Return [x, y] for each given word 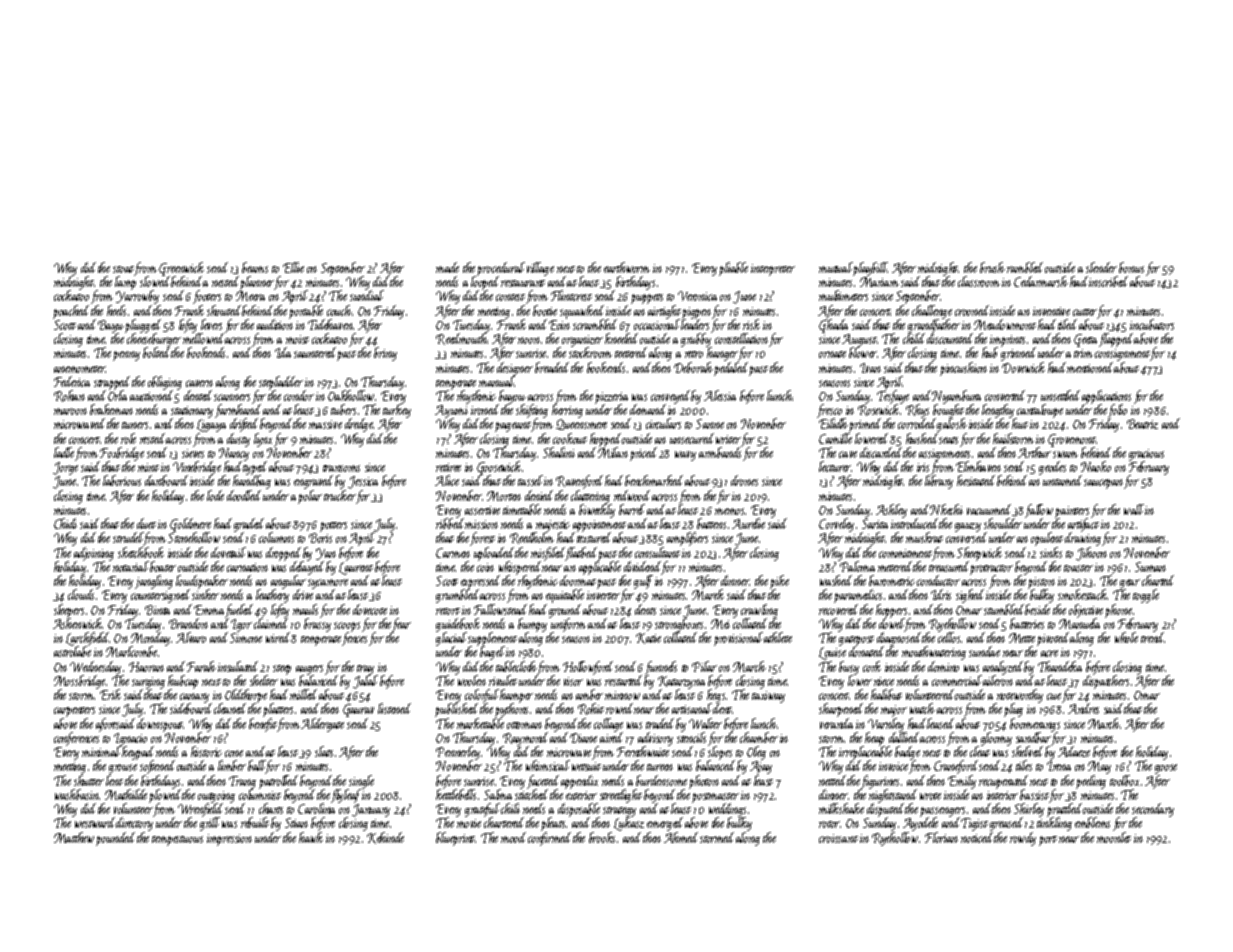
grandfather [934, 326]
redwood [632, 495]
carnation [247, 567]
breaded [552, 367]
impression [229, 840]
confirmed [549, 839]
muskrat [924, 537]
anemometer [80, 369]
